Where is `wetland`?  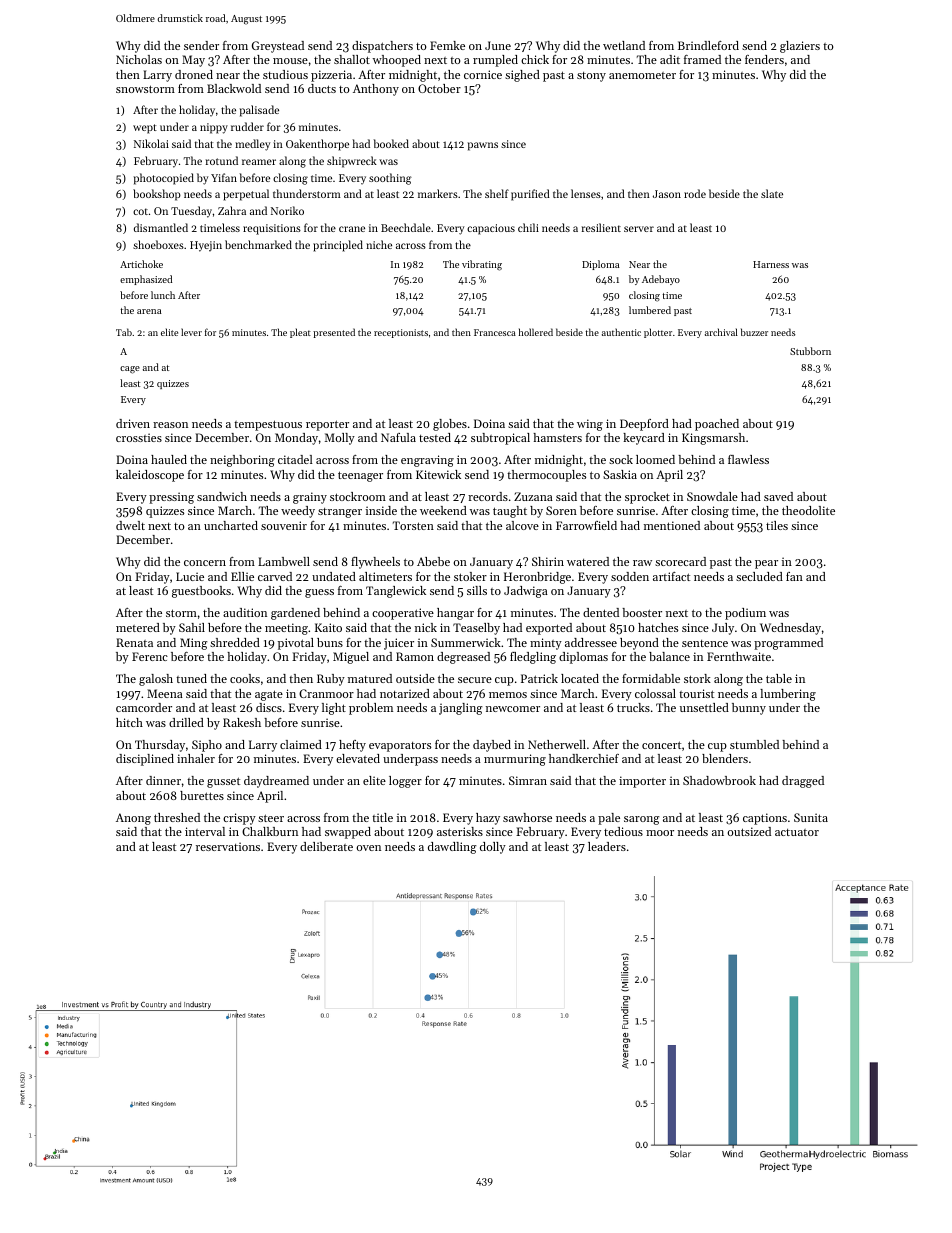
wetland is located at coordinates (624, 45).
